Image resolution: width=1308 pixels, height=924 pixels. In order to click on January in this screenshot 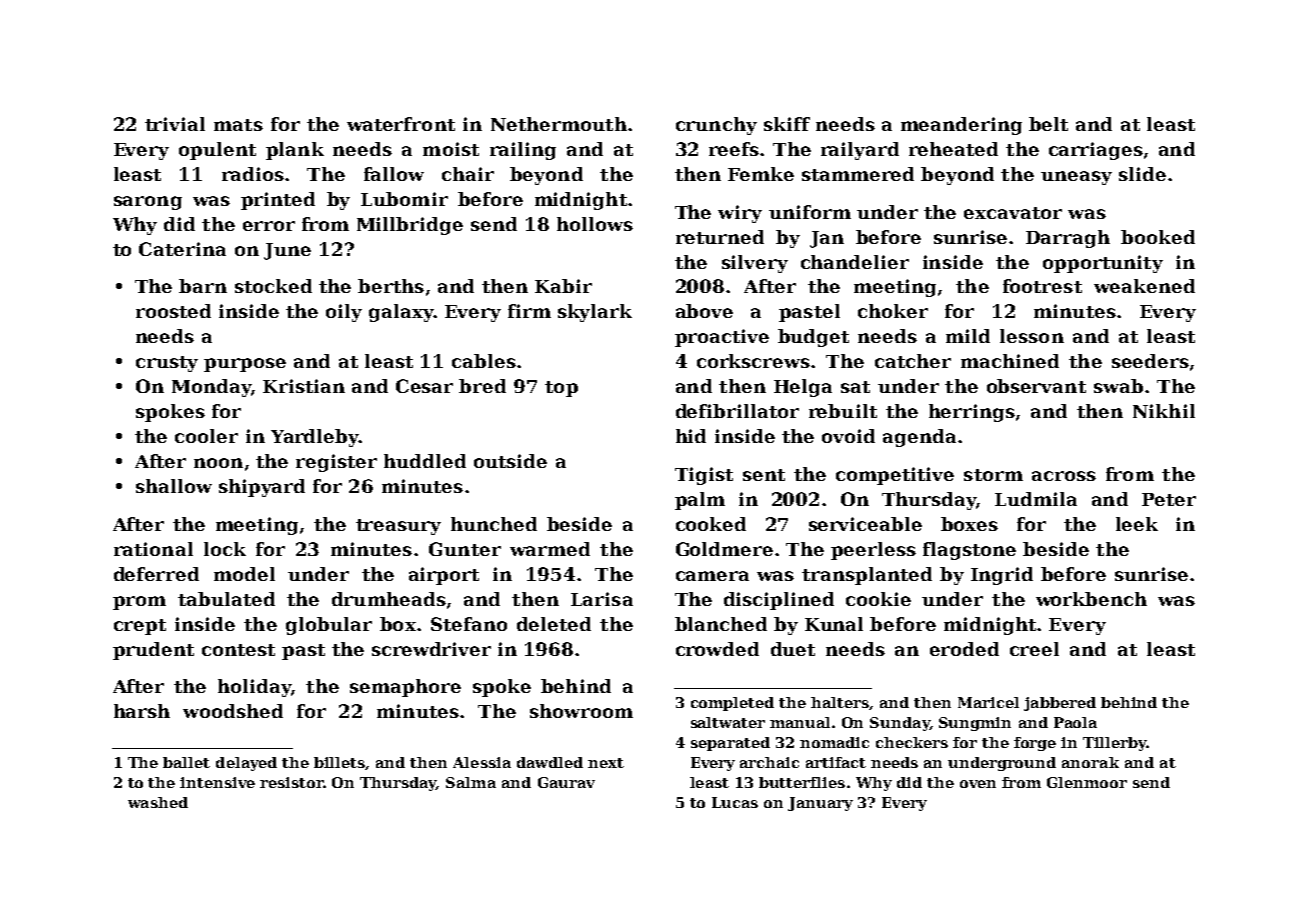, I will do `click(820, 804)`.
